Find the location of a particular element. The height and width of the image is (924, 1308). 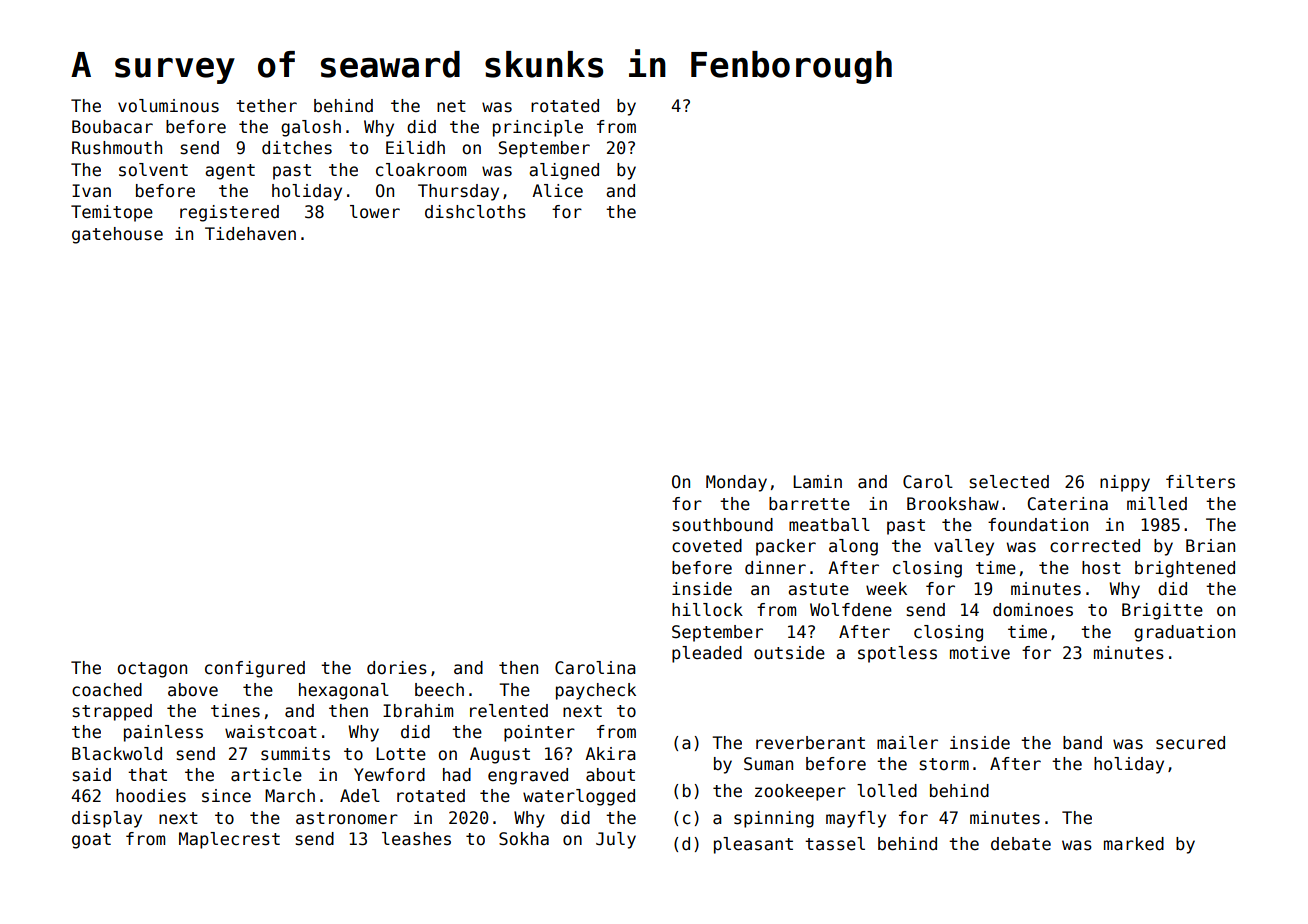

brightened is located at coordinates (1185, 569).
